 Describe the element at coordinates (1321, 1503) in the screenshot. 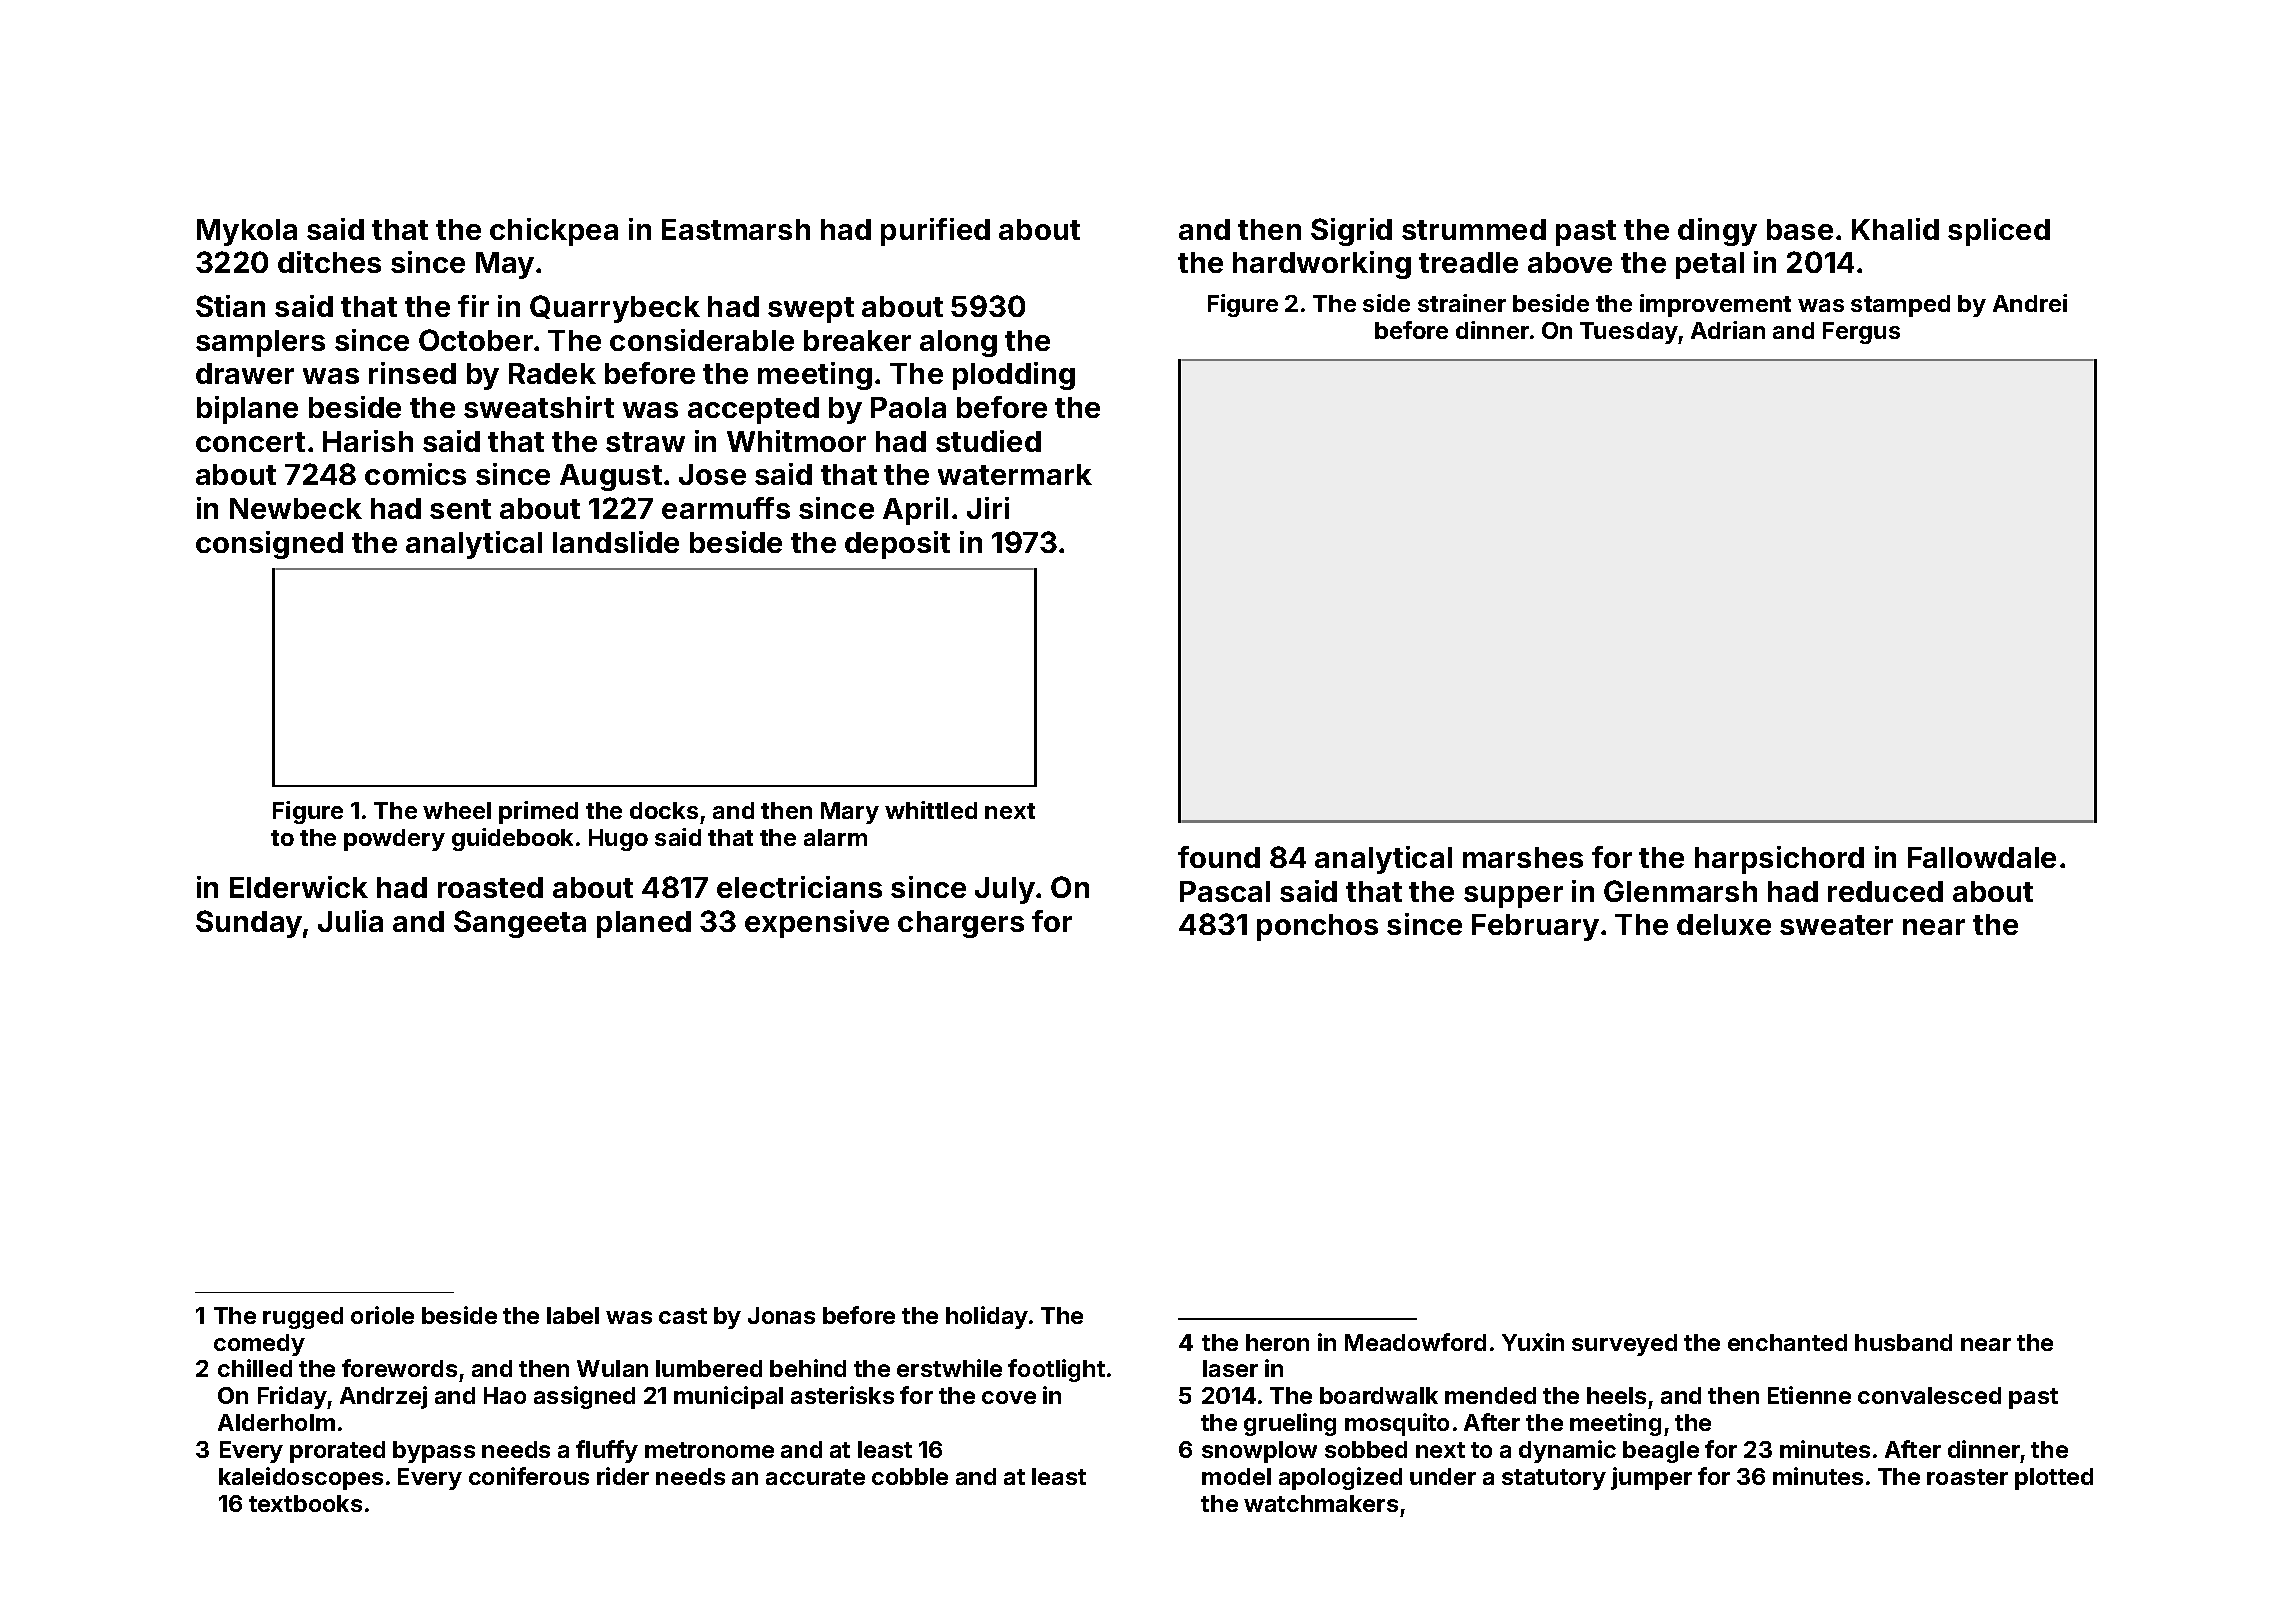

I see `watchmakers` at that location.
